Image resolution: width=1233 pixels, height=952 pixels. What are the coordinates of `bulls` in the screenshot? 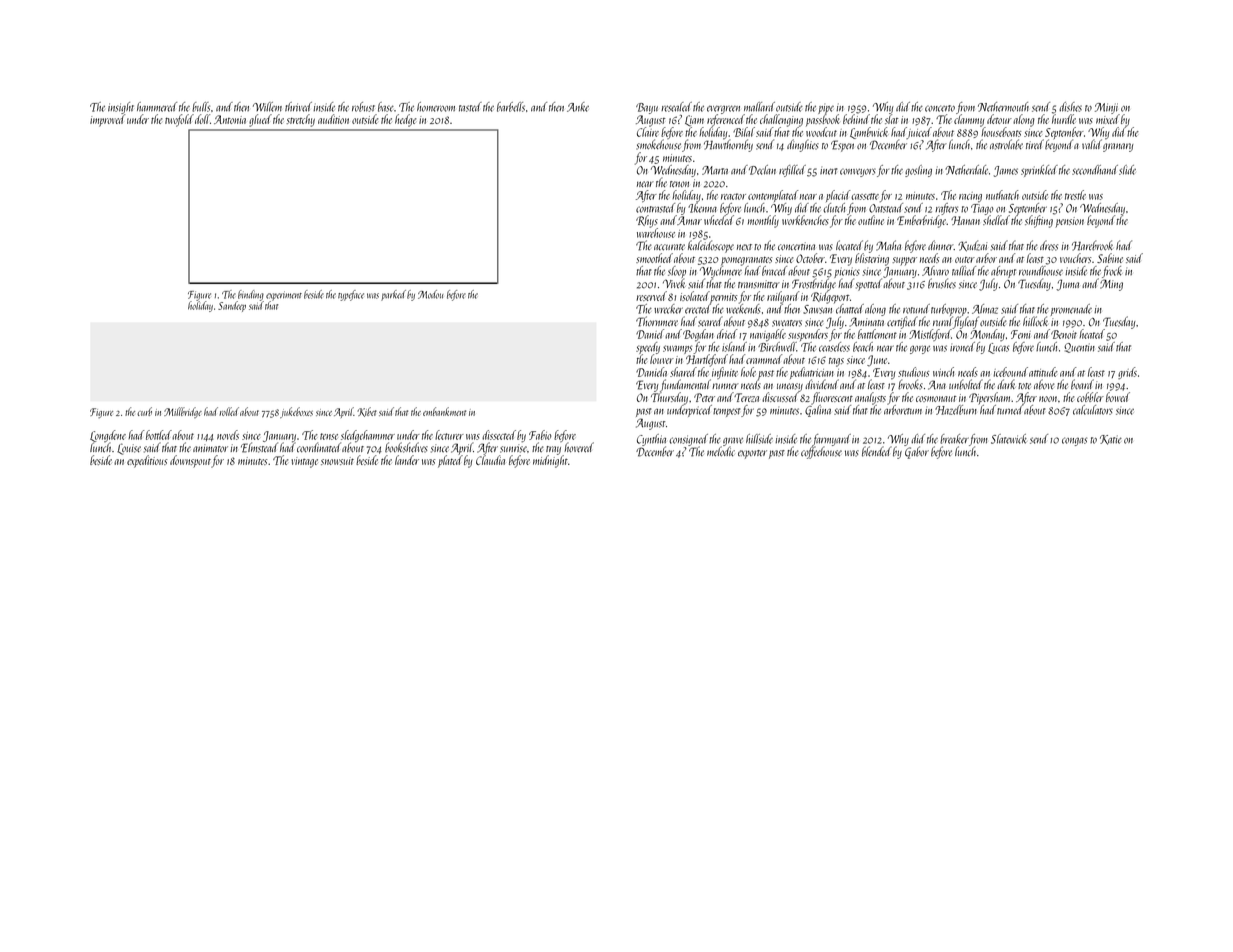 It's located at (201, 107).
